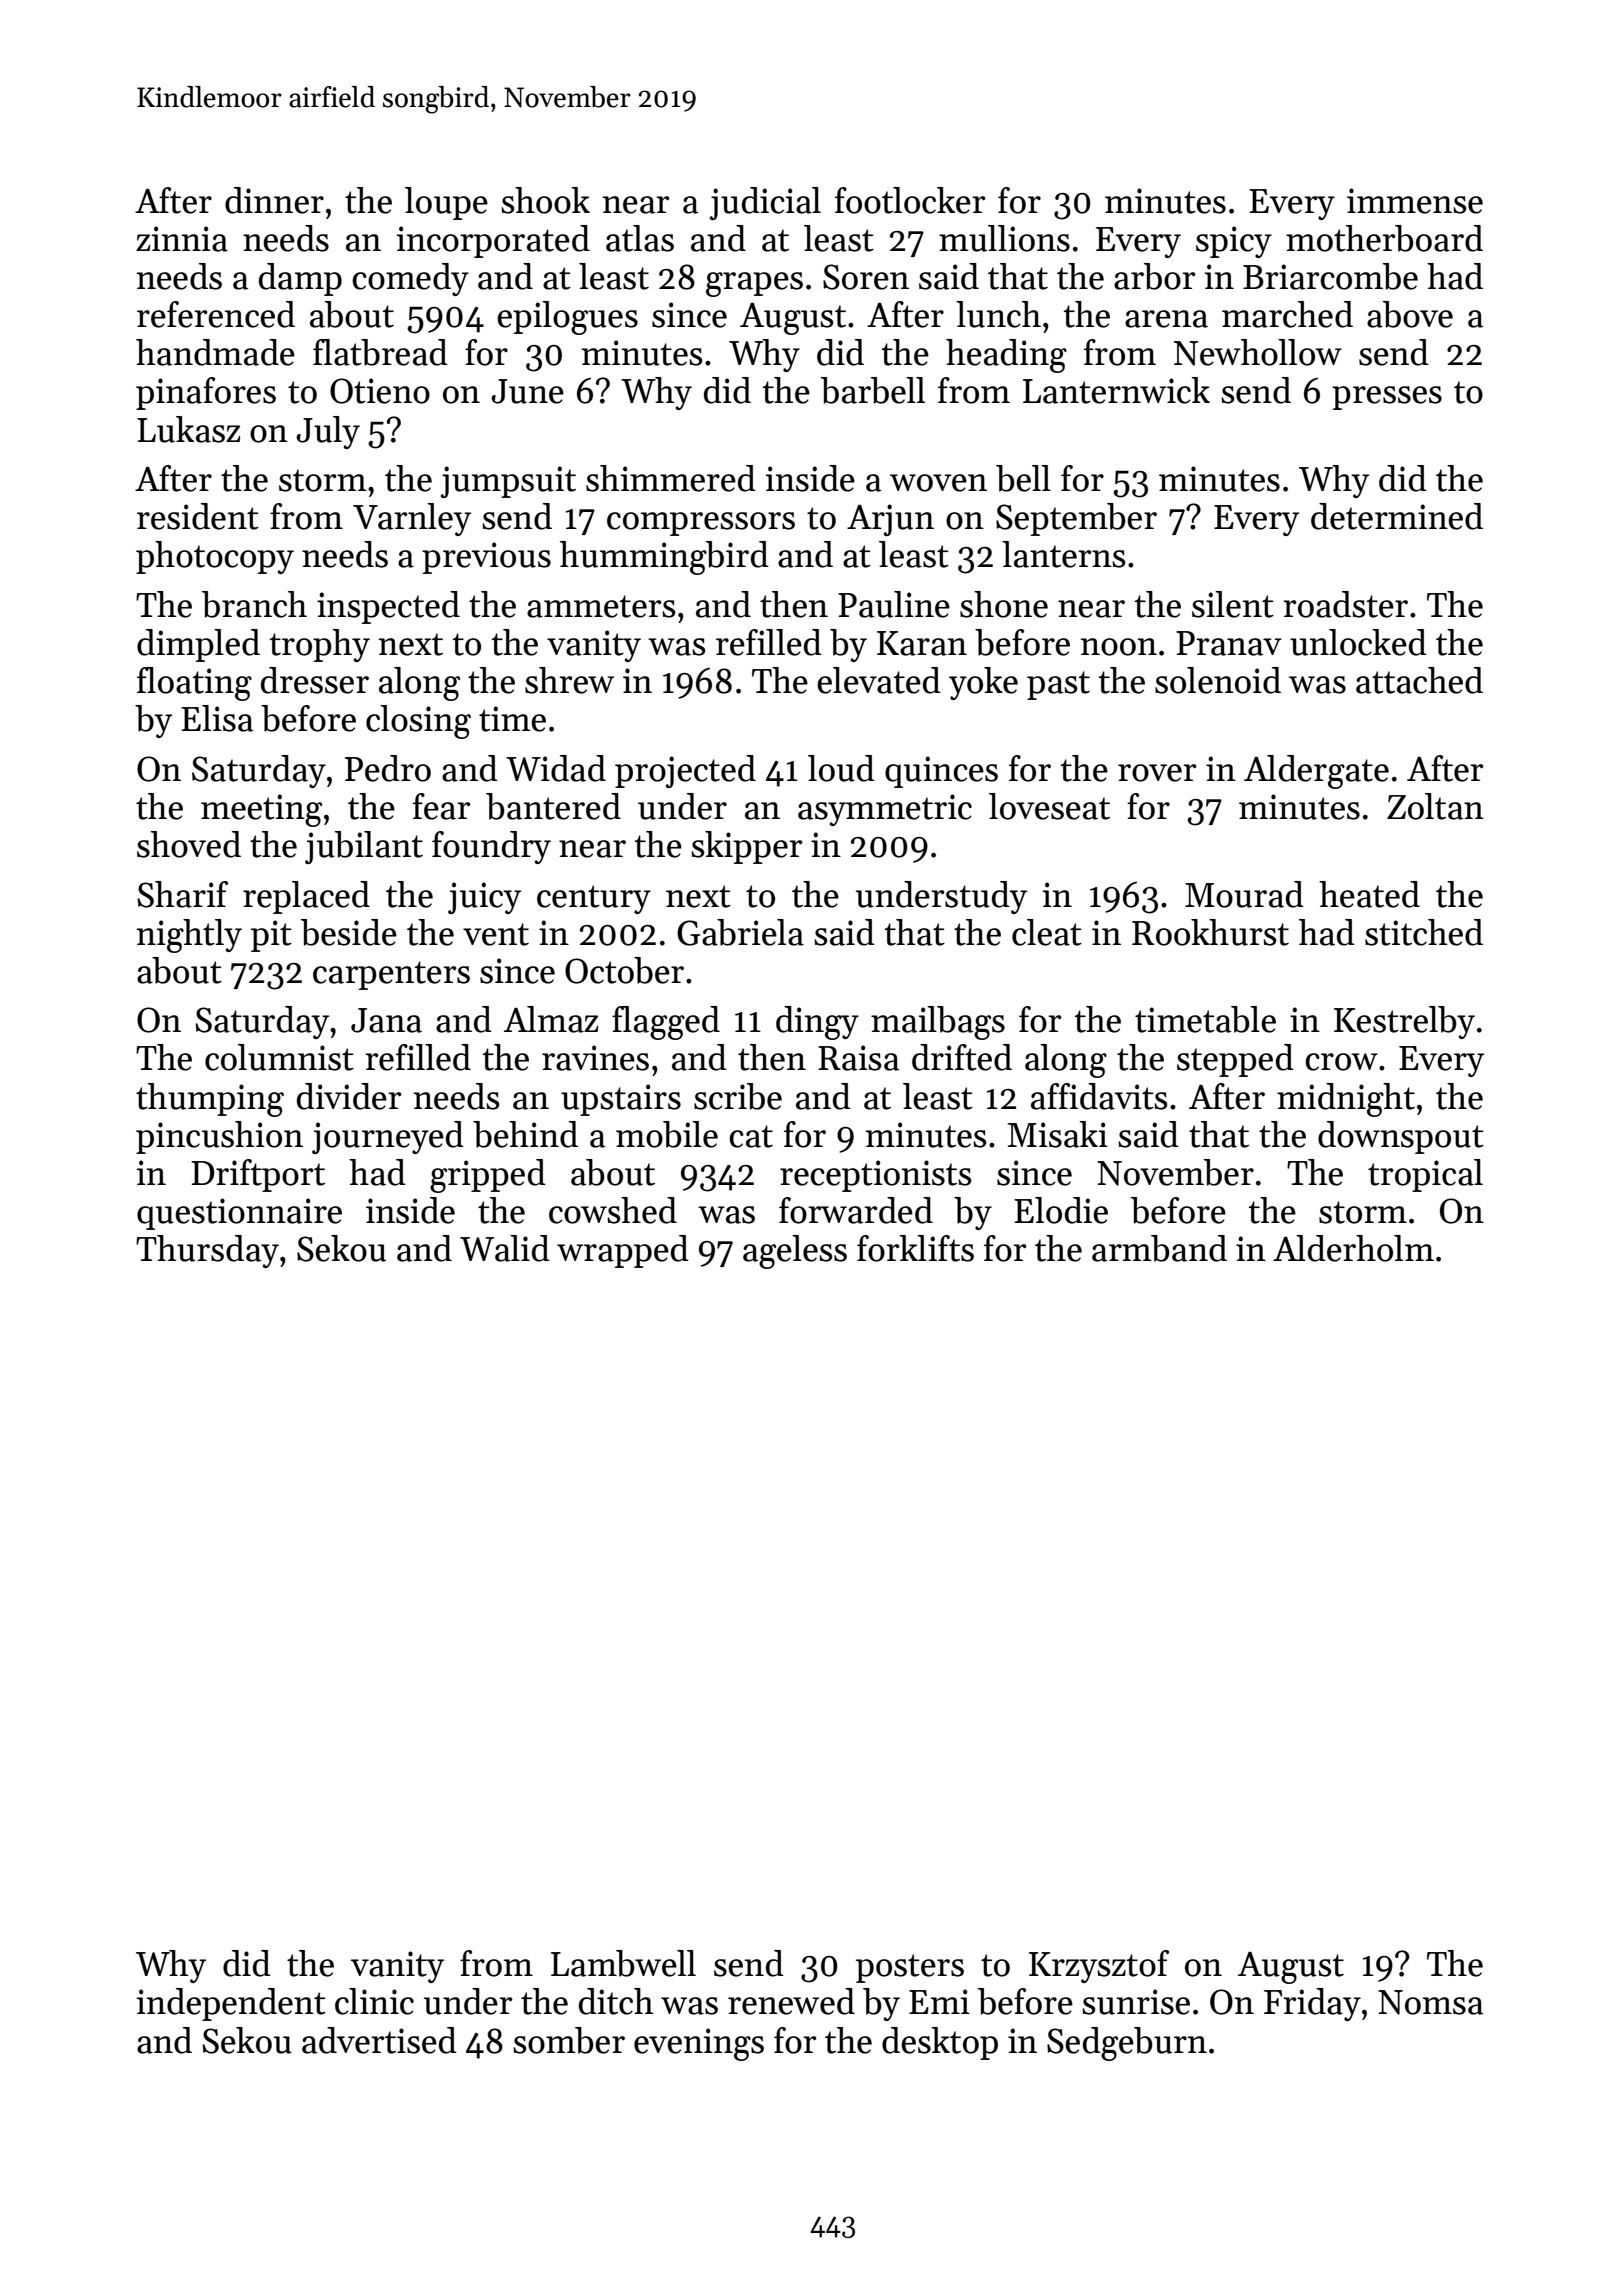 The image size is (1620, 2292). I want to click on zinnia, so click(182, 239).
